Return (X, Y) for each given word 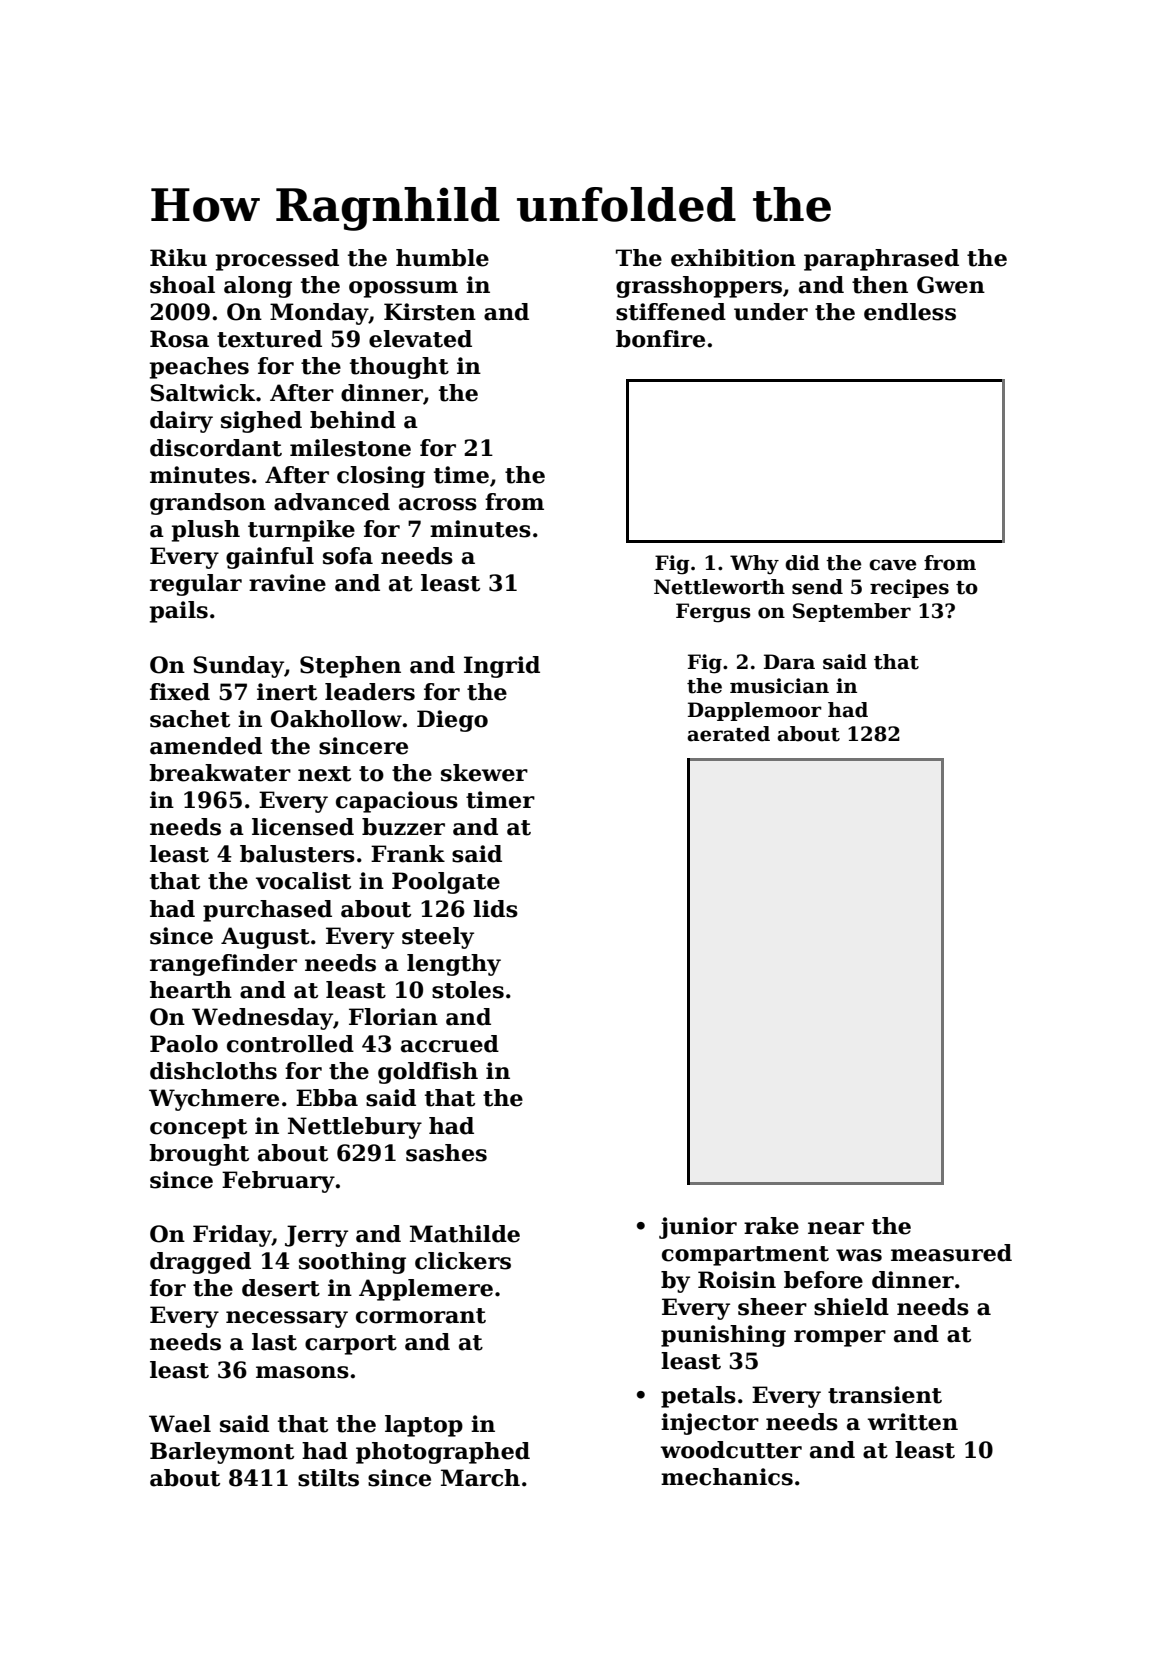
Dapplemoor (755, 711)
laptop (424, 1426)
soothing (352, 1263)
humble (442, 258)
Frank (408, 854)
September (852, 612)
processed (277, 260)
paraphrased (881, 260)
